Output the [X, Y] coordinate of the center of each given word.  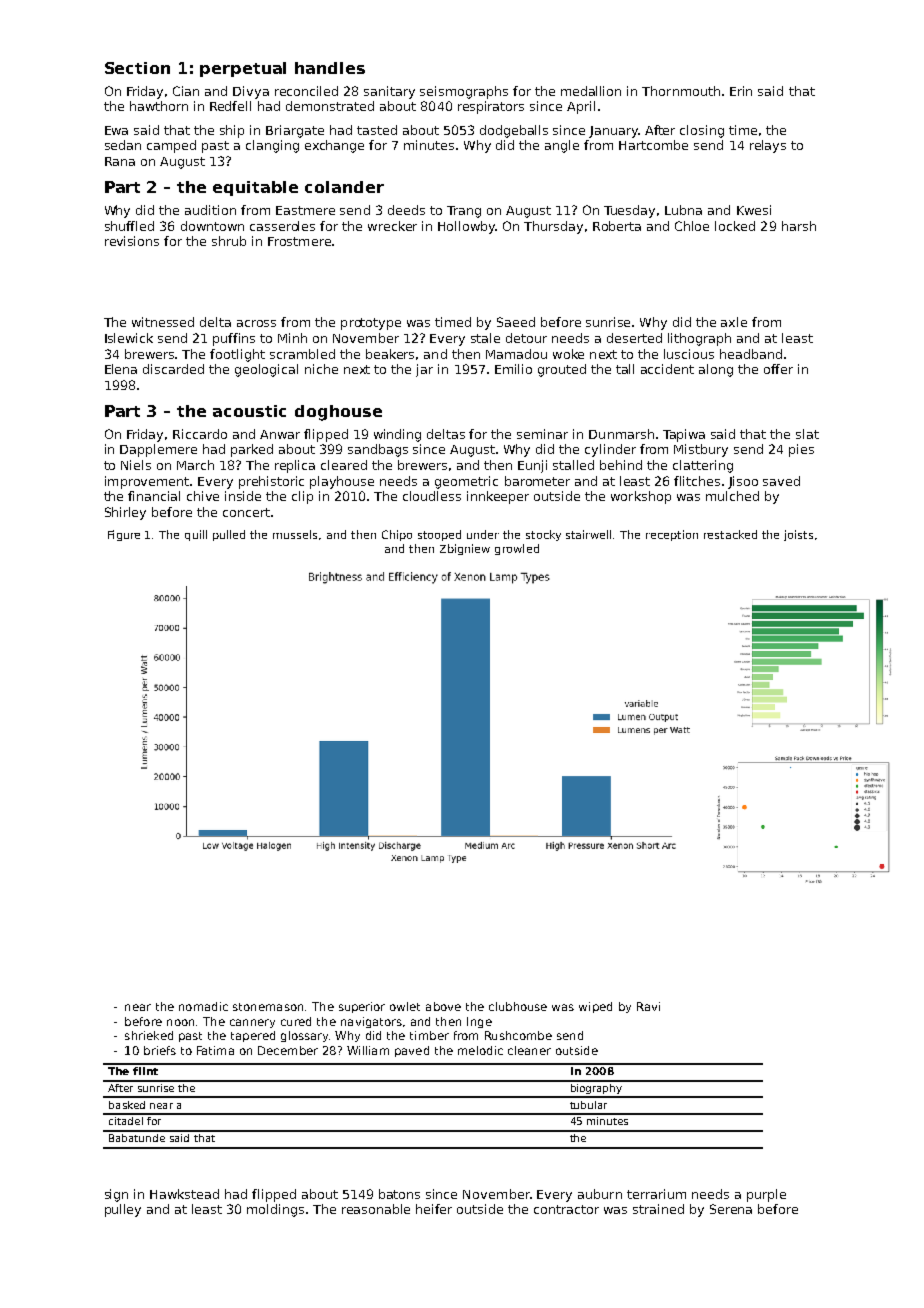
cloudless [432, 496]
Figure [124, 535]
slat [807, 434]
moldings [275, 1210]
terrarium [656, 1194]
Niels [136, 465]
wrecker [392, 226]
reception [672, 535]
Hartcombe [653, 145]
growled [517, 549]
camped [171, 146]
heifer [434, 1209]
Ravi [648, 1006]
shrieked [149, 1035]
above [443, 1006]
